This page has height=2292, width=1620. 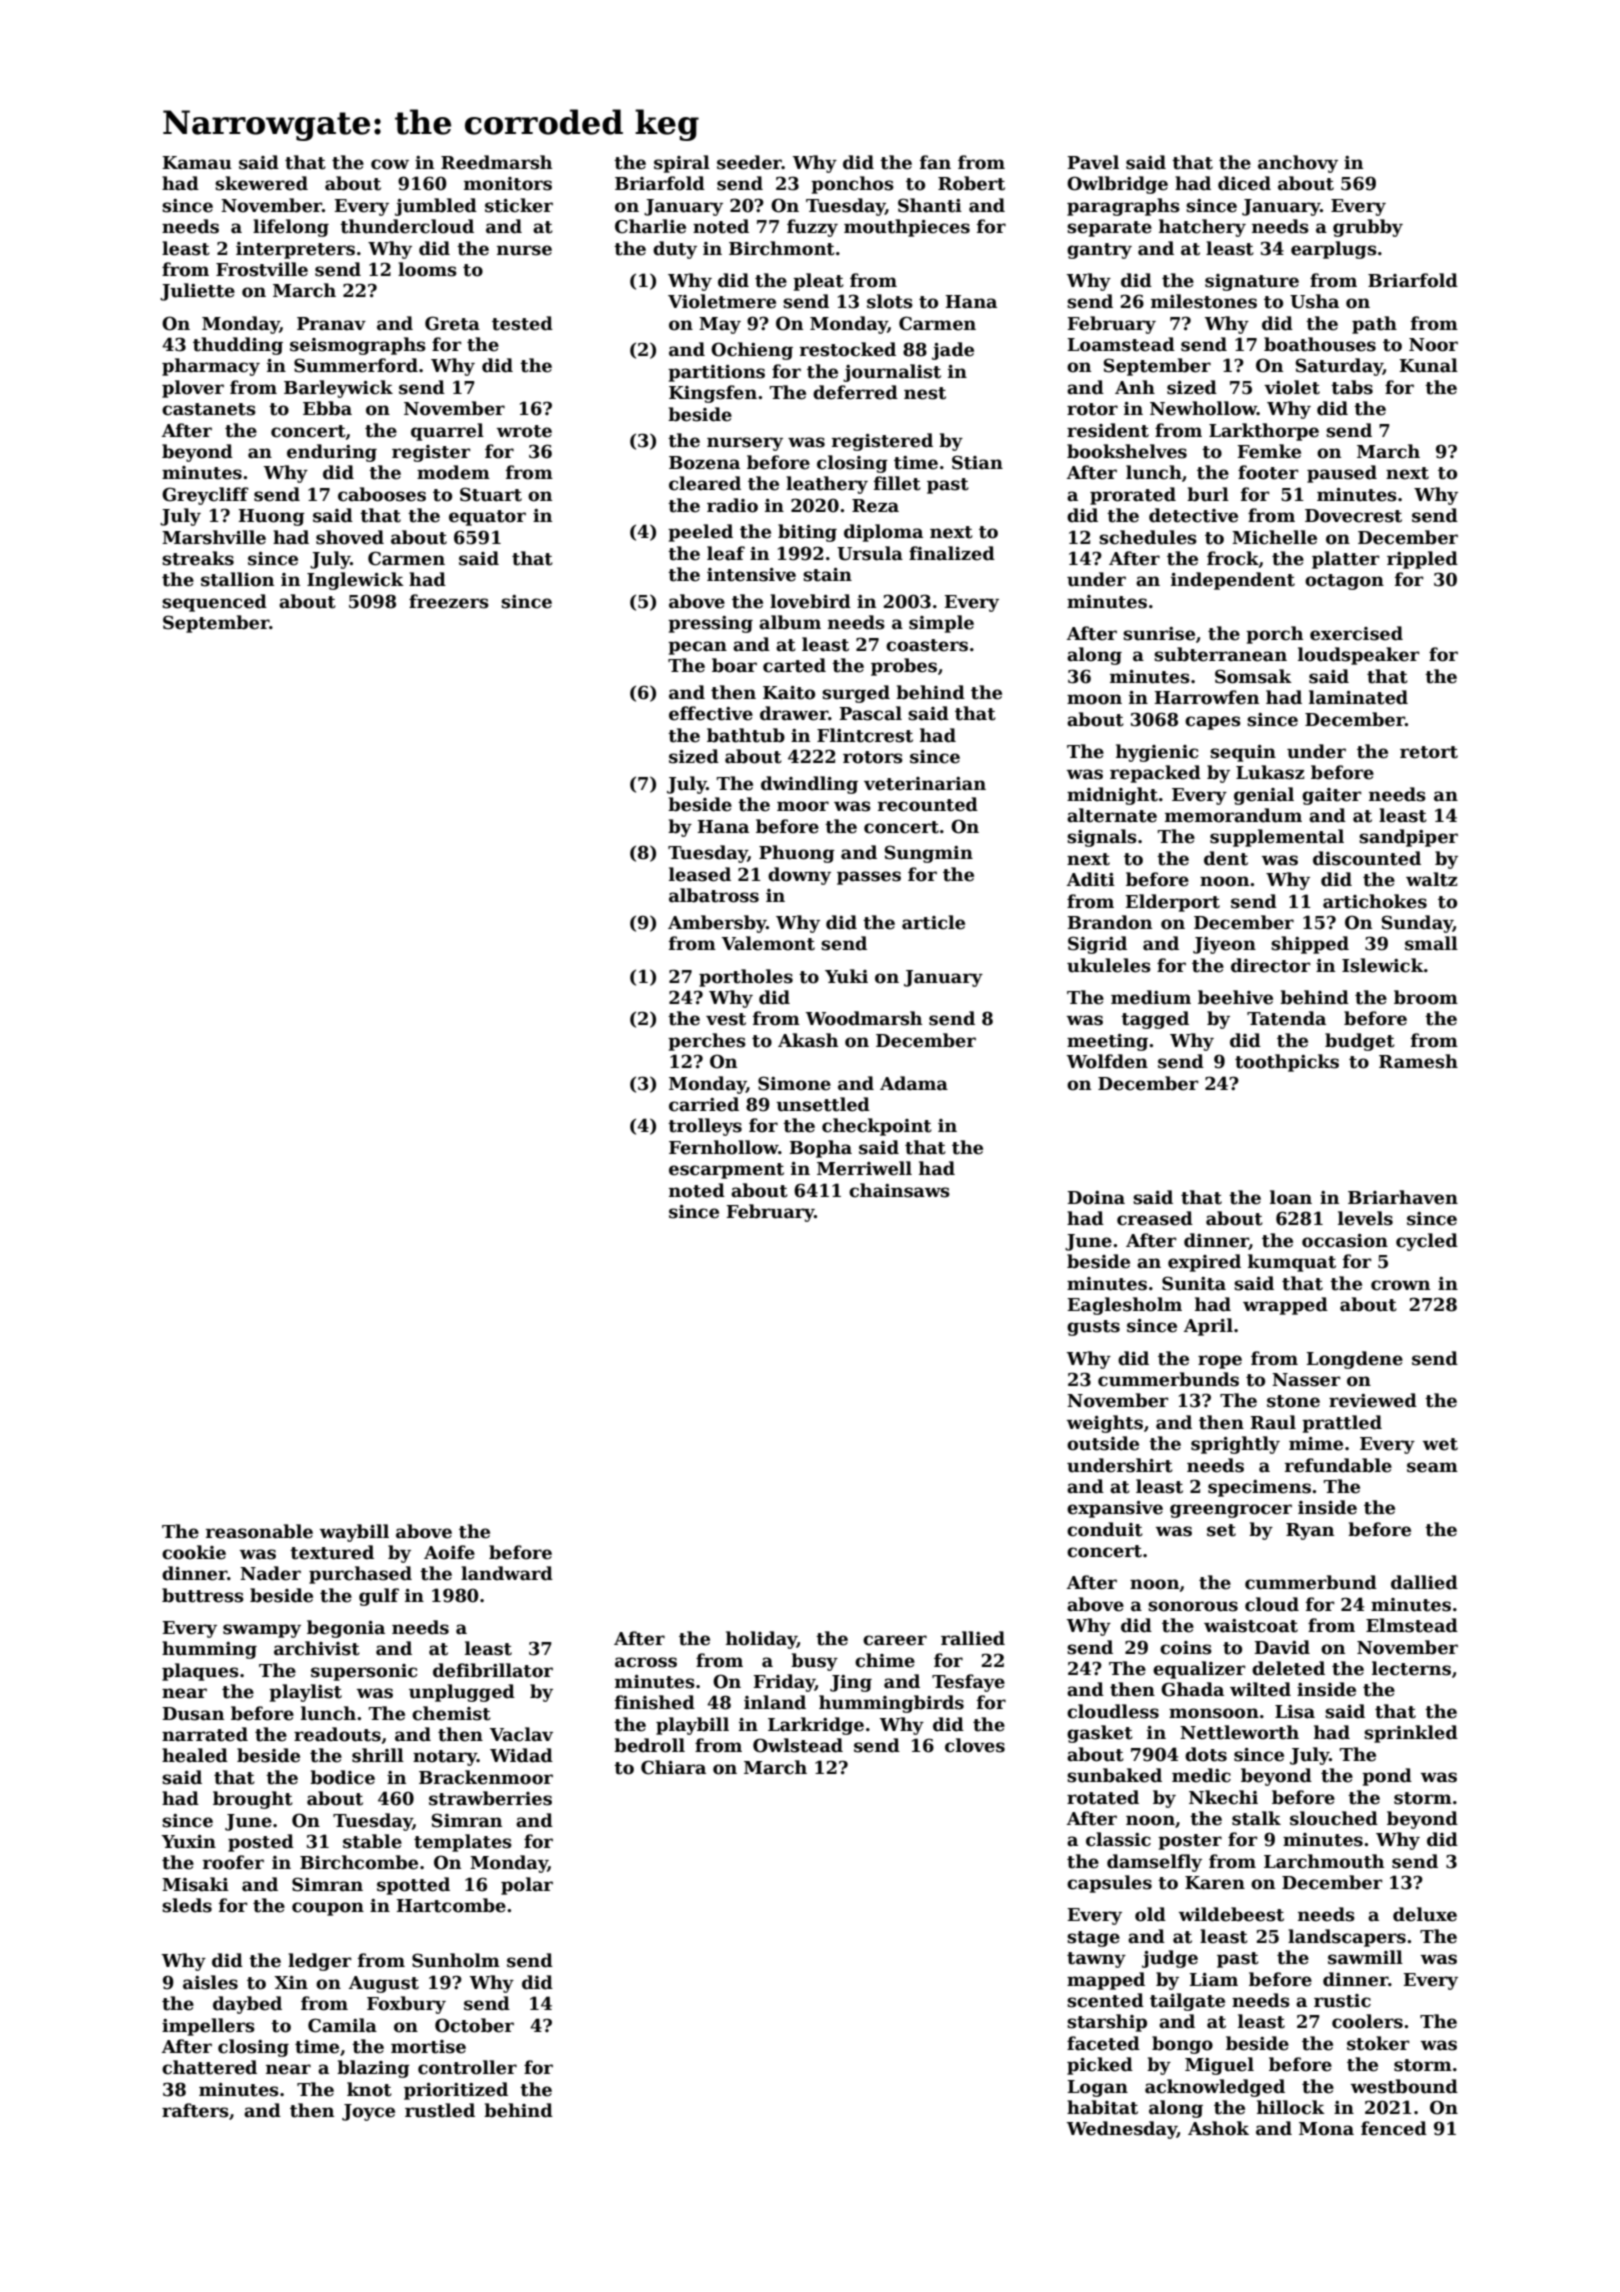 What do you see at coordinates (1102, 2107) in the page?
I see `habitat` at bounding box center [1102, 2107].
